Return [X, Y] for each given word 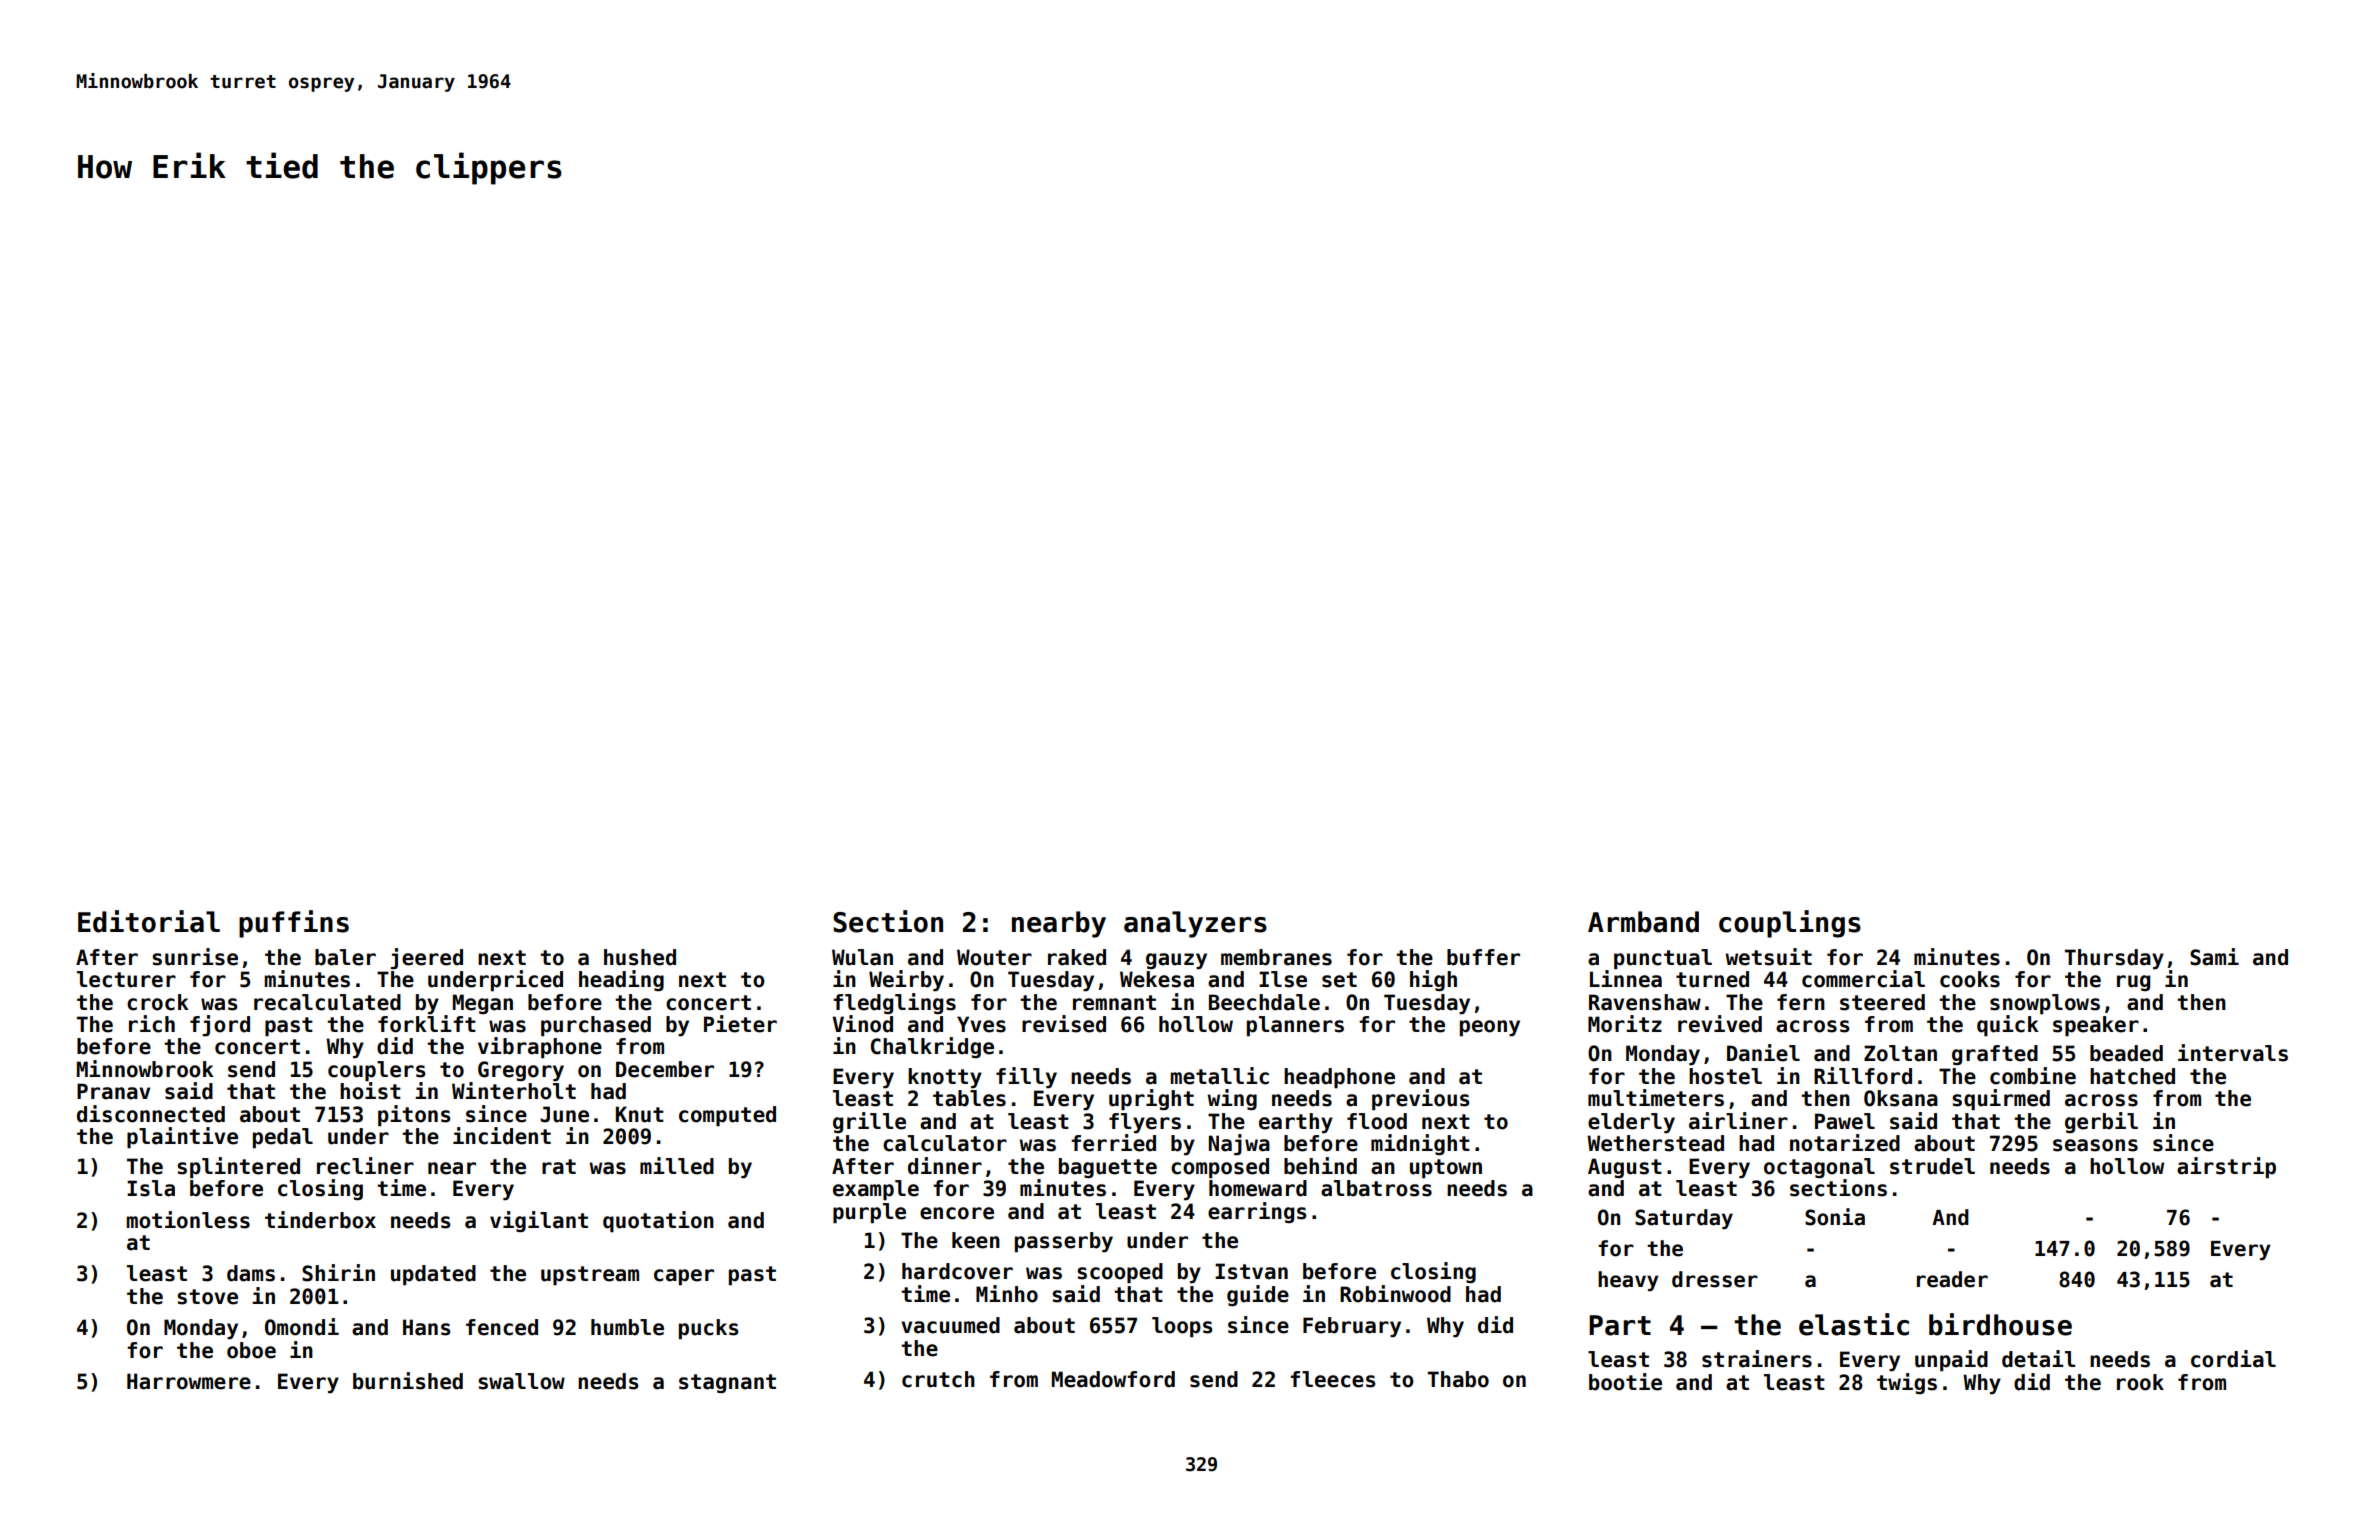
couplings [1790, 924]
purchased [596, 1026]
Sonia [1835, 1217]
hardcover [957, 1271]
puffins [294, 924]
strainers [1757, 1359]
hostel [1725, 1076]
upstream [590, 1276]
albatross [1376, 1188]
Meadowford [1113, 1379]
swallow [521, 1381]
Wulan [862, 957]
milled [677, 1166]
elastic [1854, 1324]
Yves [981, 1024]
